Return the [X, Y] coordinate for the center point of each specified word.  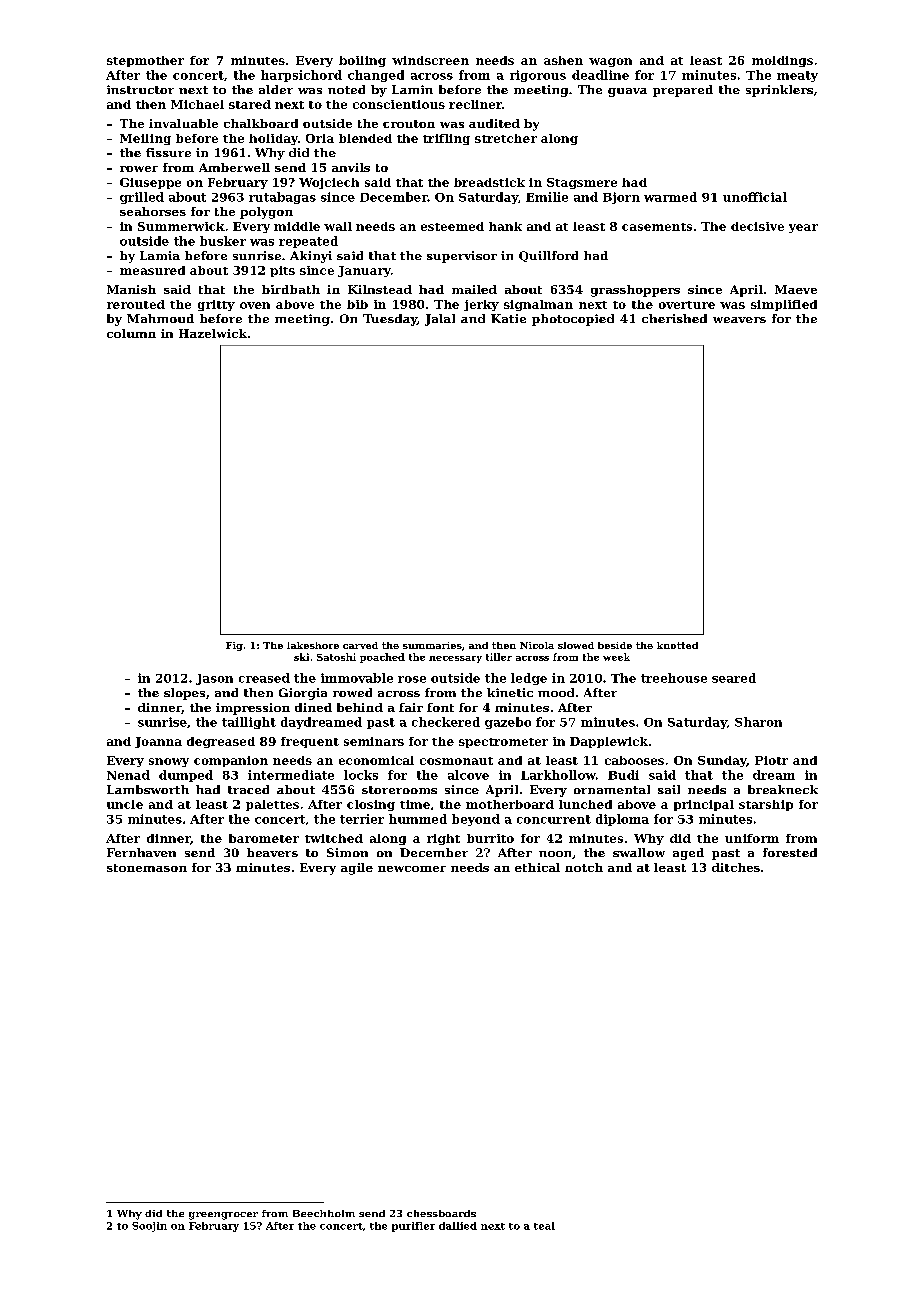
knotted [677, 645]
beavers [272, 852]
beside [615, 645]
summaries [432, 645]
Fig [234, 646]
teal [544, 1226]
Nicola [537, 645]
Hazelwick [213, 333]
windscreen [430, 60]
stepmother [145, 61]
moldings [782, 61]
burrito [490, 838]
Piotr [771, 760]
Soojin [149, 1227]
